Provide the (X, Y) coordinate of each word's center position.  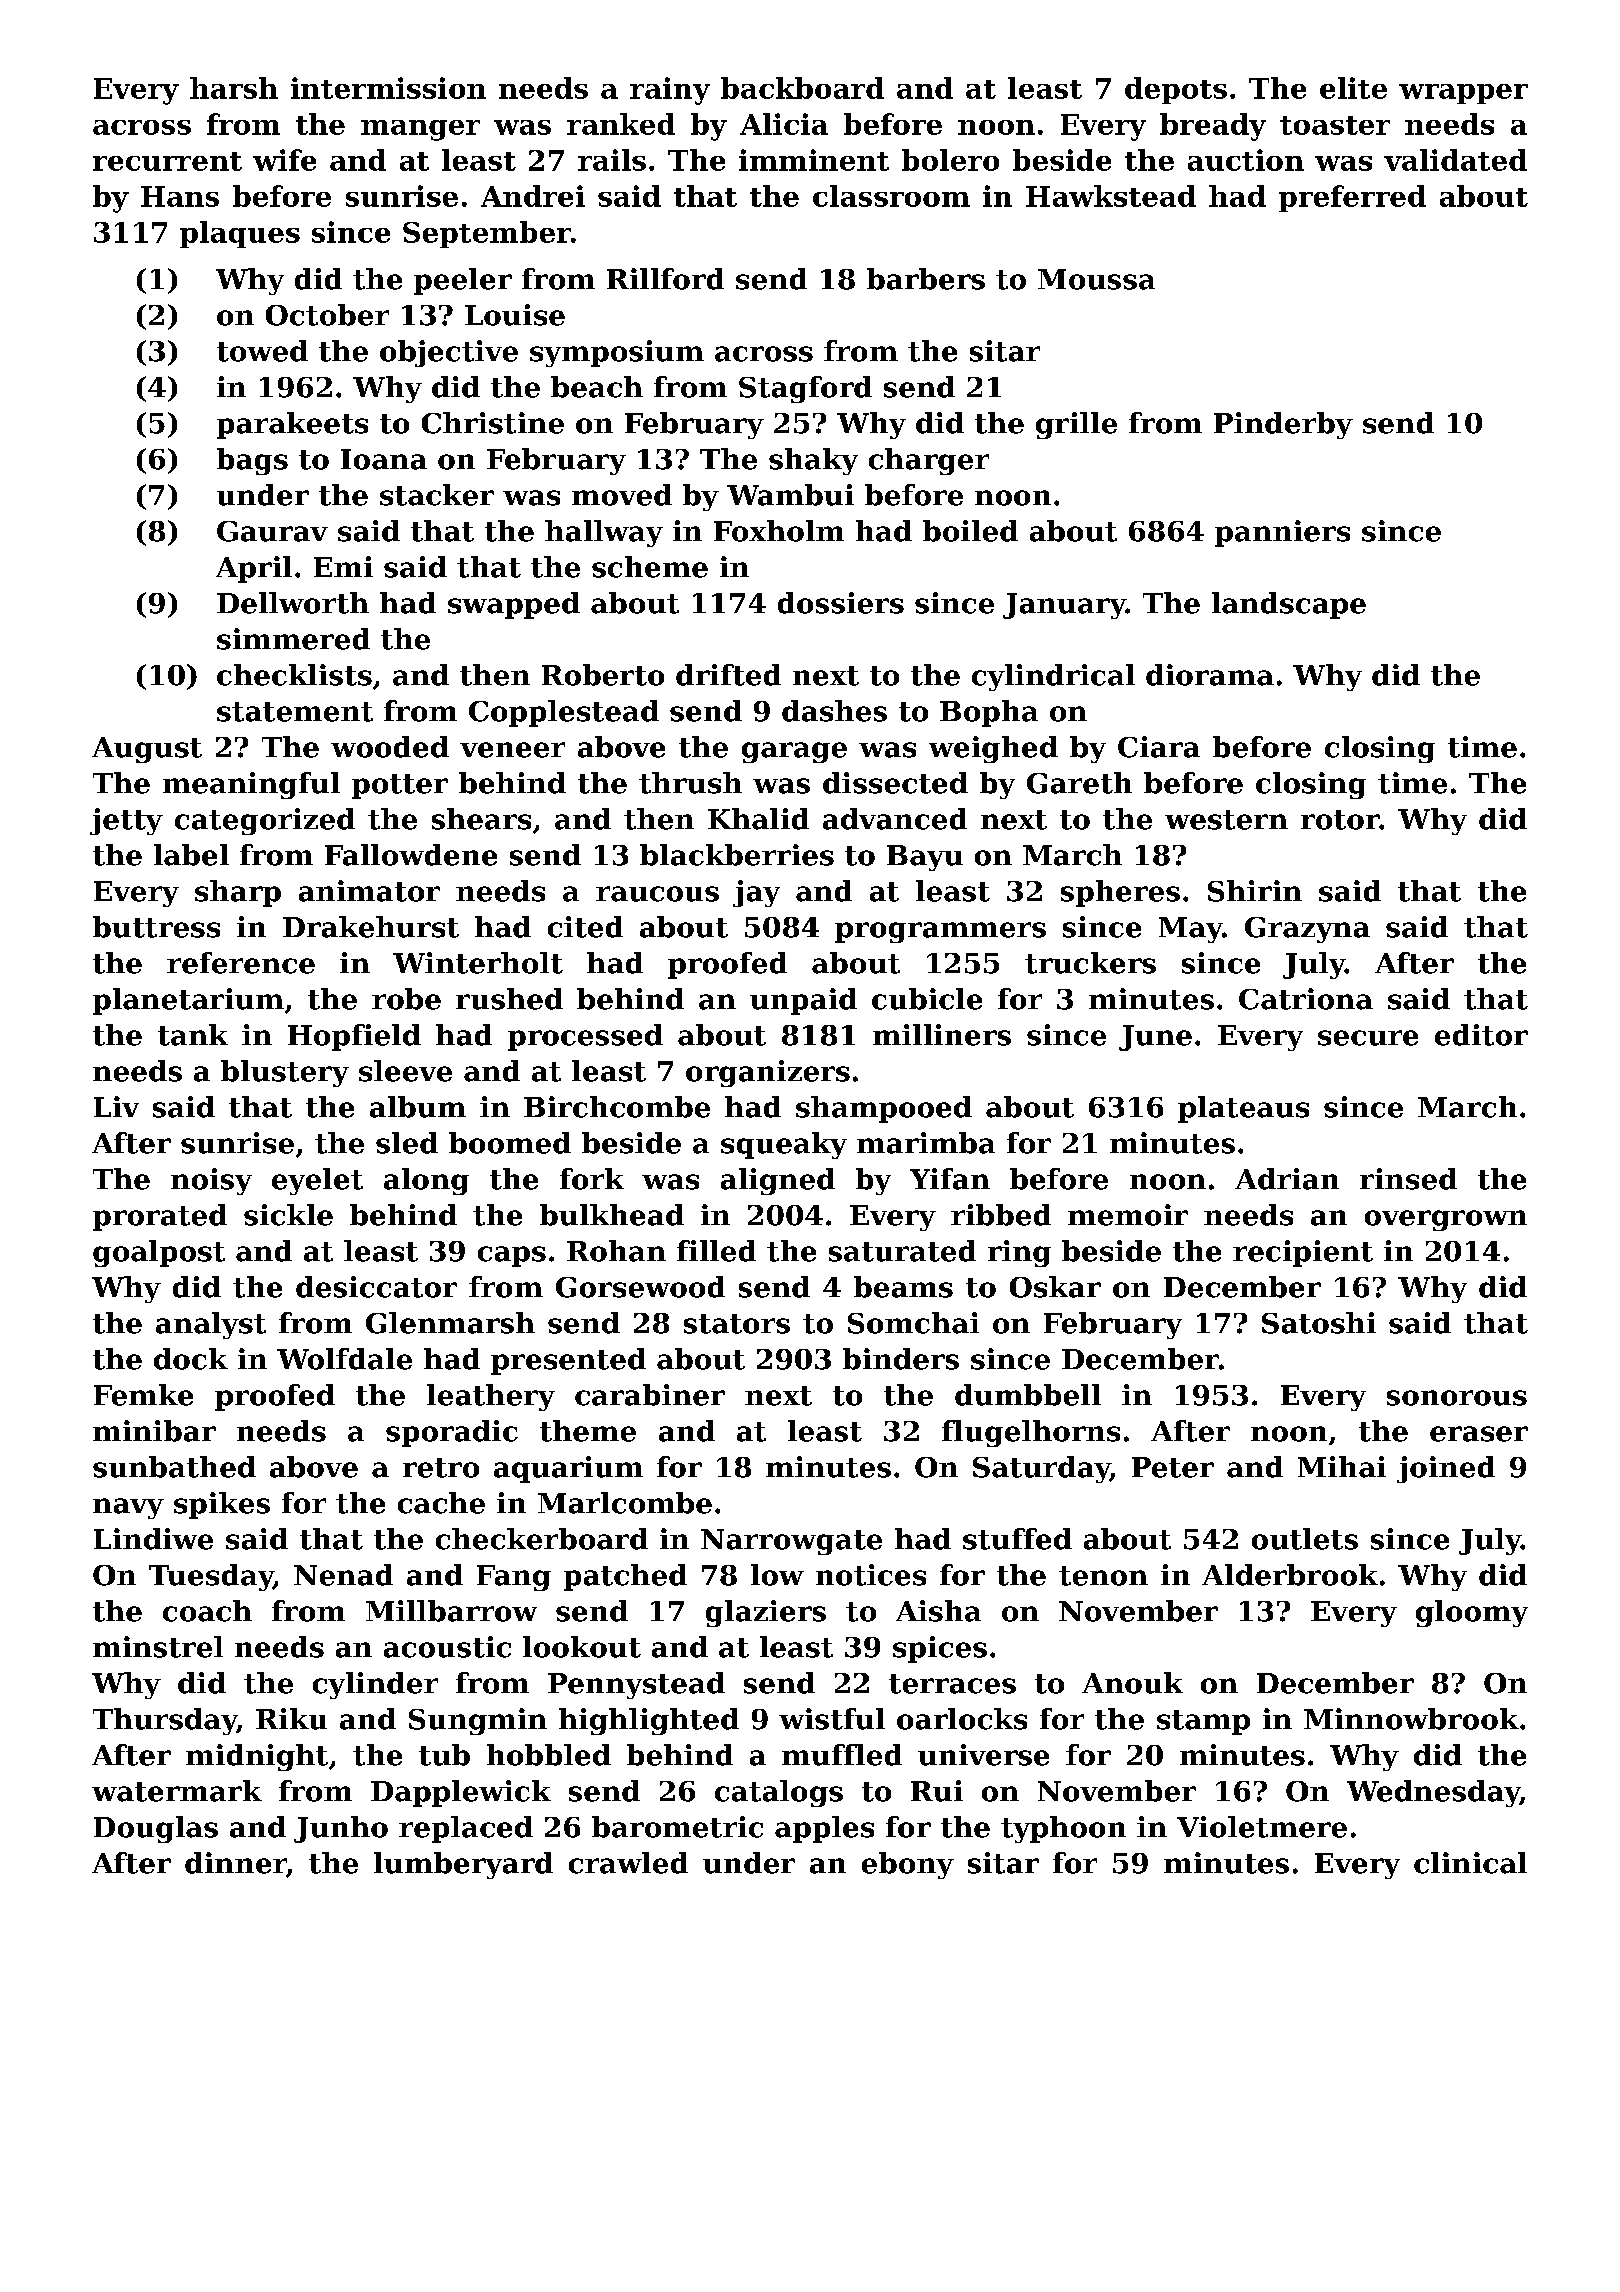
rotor (1340, 820)
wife (284, 160)
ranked (621, 124)
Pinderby (1283, 425)
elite (1353, 88)
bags (252, 461)
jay (756, 893)
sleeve (405, 1071)
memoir (1128, 1215)
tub (444, 1755)
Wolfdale (344, 1359)
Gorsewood (640, 1287)
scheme (650, 567)
